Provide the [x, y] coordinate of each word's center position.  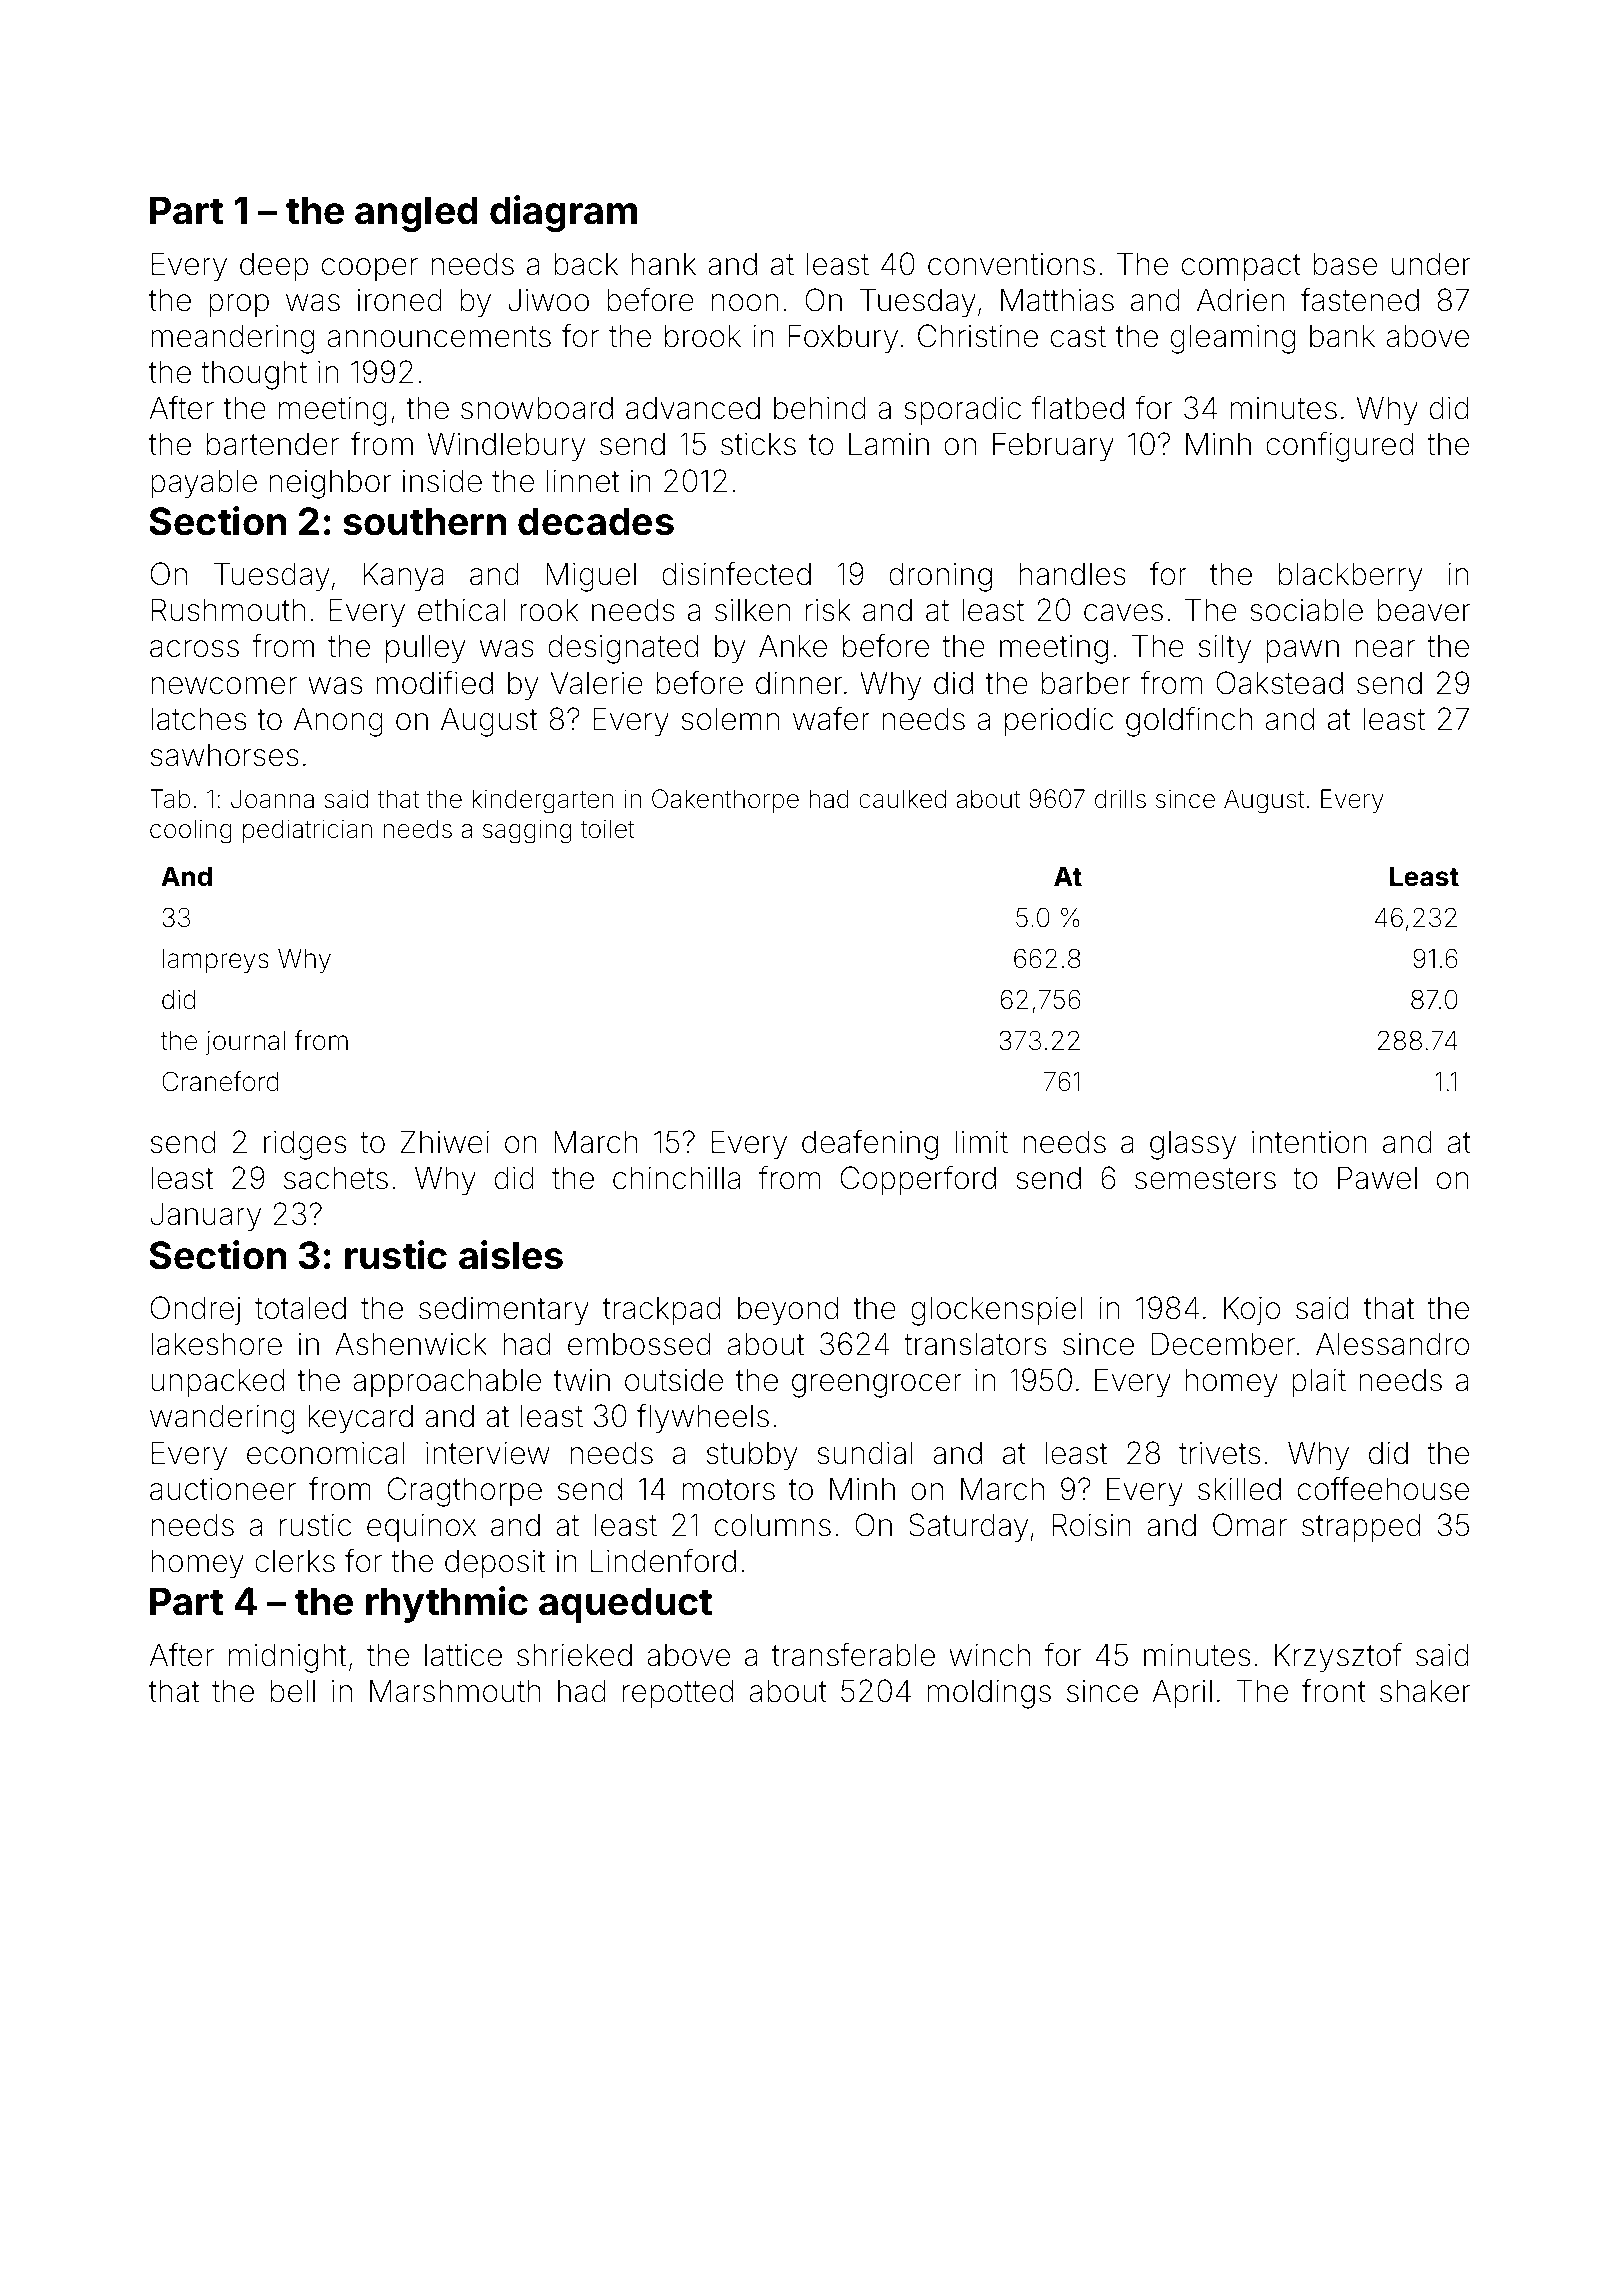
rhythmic [447, 1604]
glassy [1193, 1145]
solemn [730, 719]
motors [729, 1490]
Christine [978, 336]
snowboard [537, 408]
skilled [1239, 1489]
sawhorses [225, 755]
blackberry [1351, 577]
